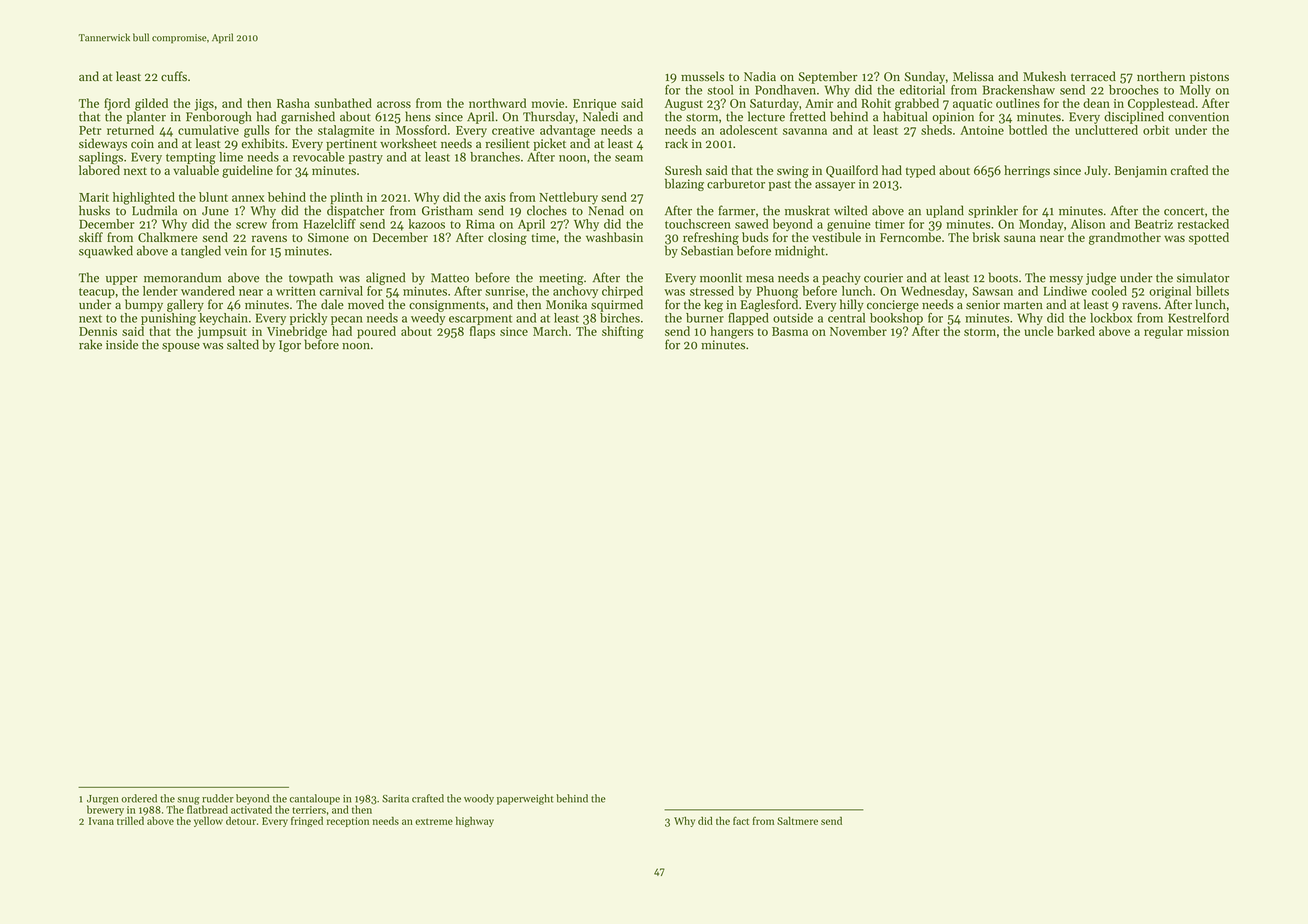  I want to click on Igor, so click(290, 346).
